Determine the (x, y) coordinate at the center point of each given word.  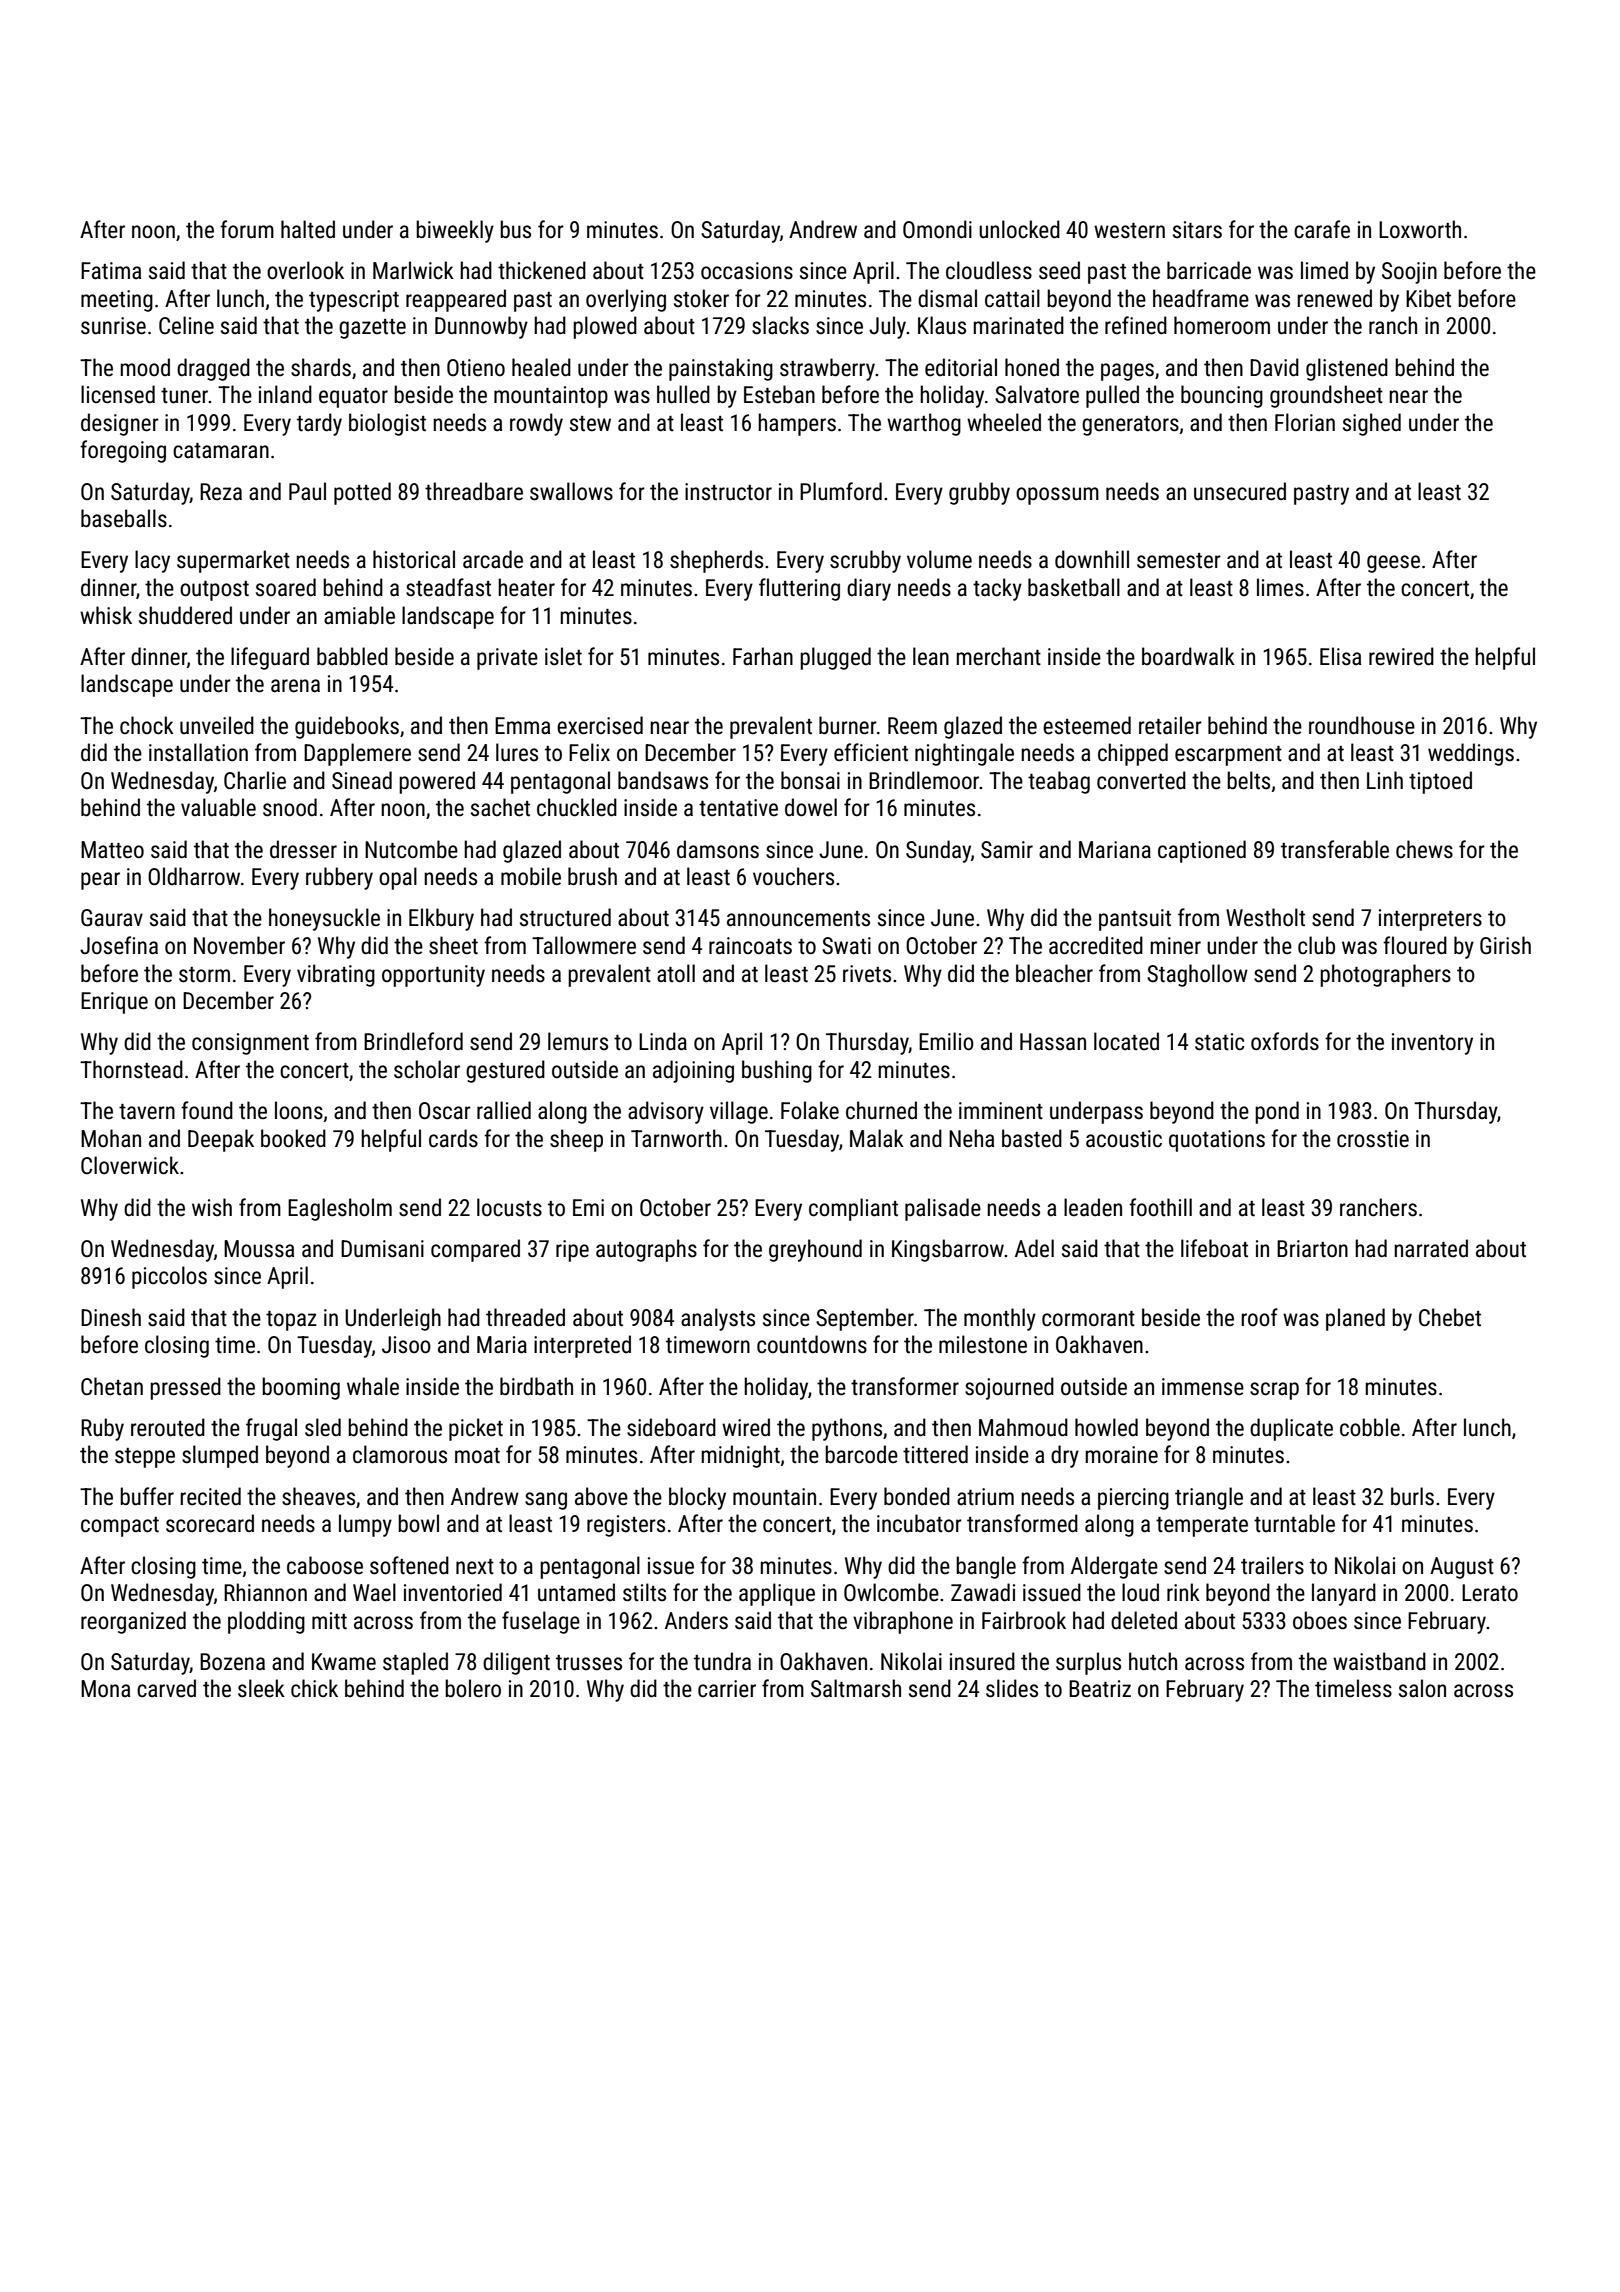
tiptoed (1440, 782)
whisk (106, 615)
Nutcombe (411, 849)
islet (563, 656)
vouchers (793, 876)
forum (247, 229)
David (1274, 367)
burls (1412, 1496)
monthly (1000, 1319)
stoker (701, 298)
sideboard (671, 1427)
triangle (1209, 1498)
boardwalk (1188, 656)
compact (120, 1527)
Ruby (102, 1429)
